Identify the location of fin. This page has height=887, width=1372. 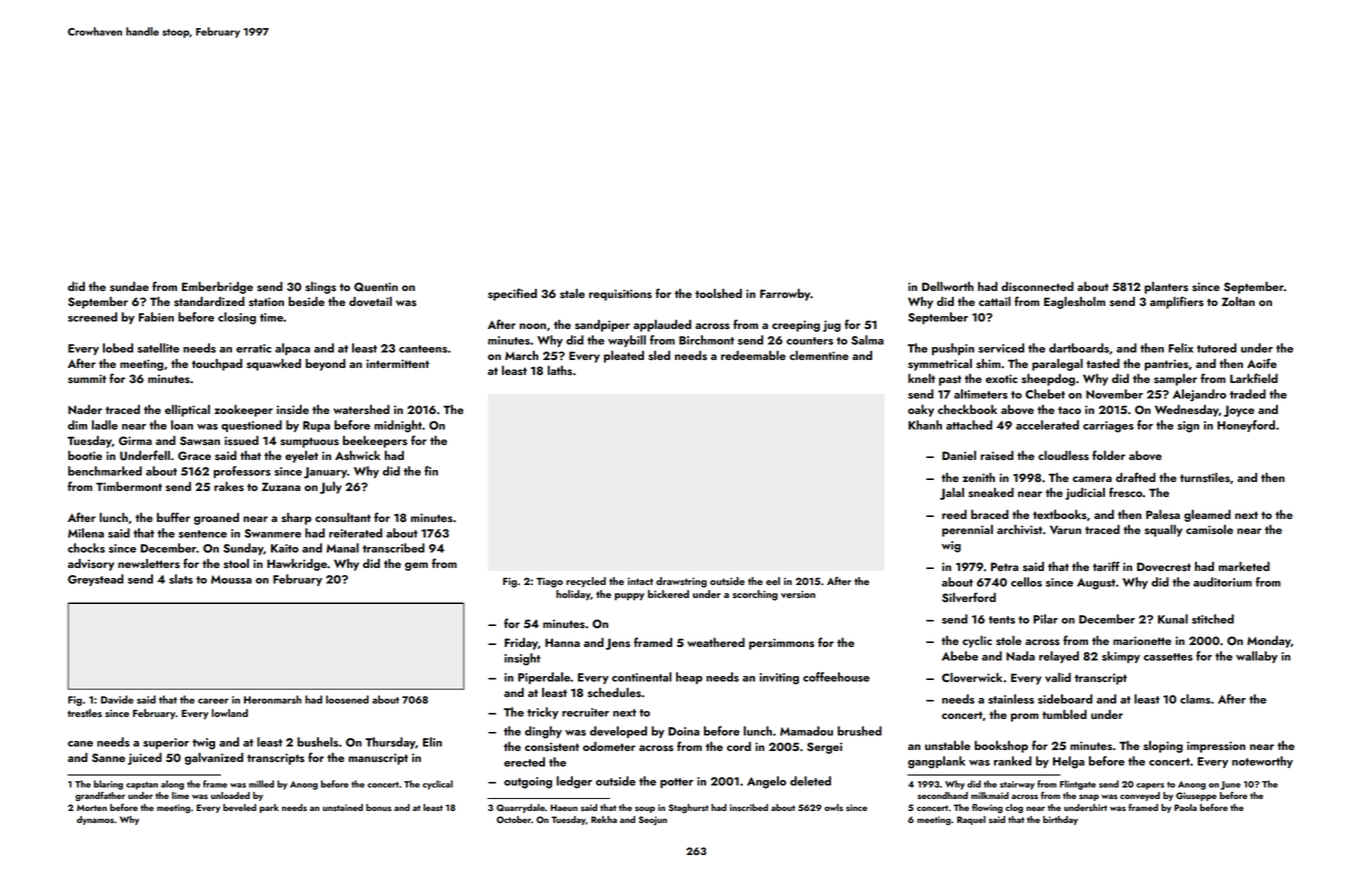
(431, 471).
